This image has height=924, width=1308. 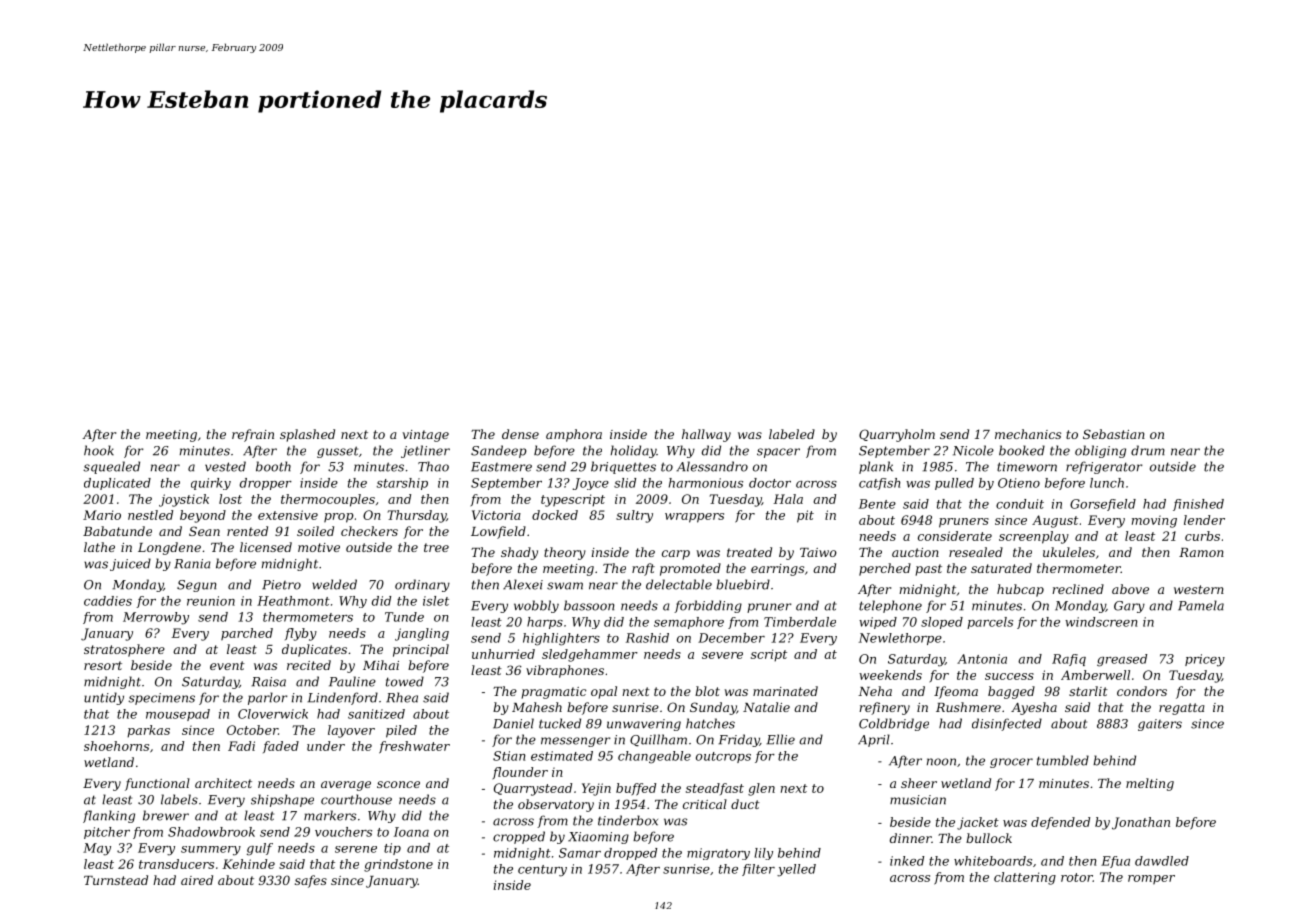 What do you see at coordinates (542, 871) in the image?
I see `century` at bounding box center [542, 871].
